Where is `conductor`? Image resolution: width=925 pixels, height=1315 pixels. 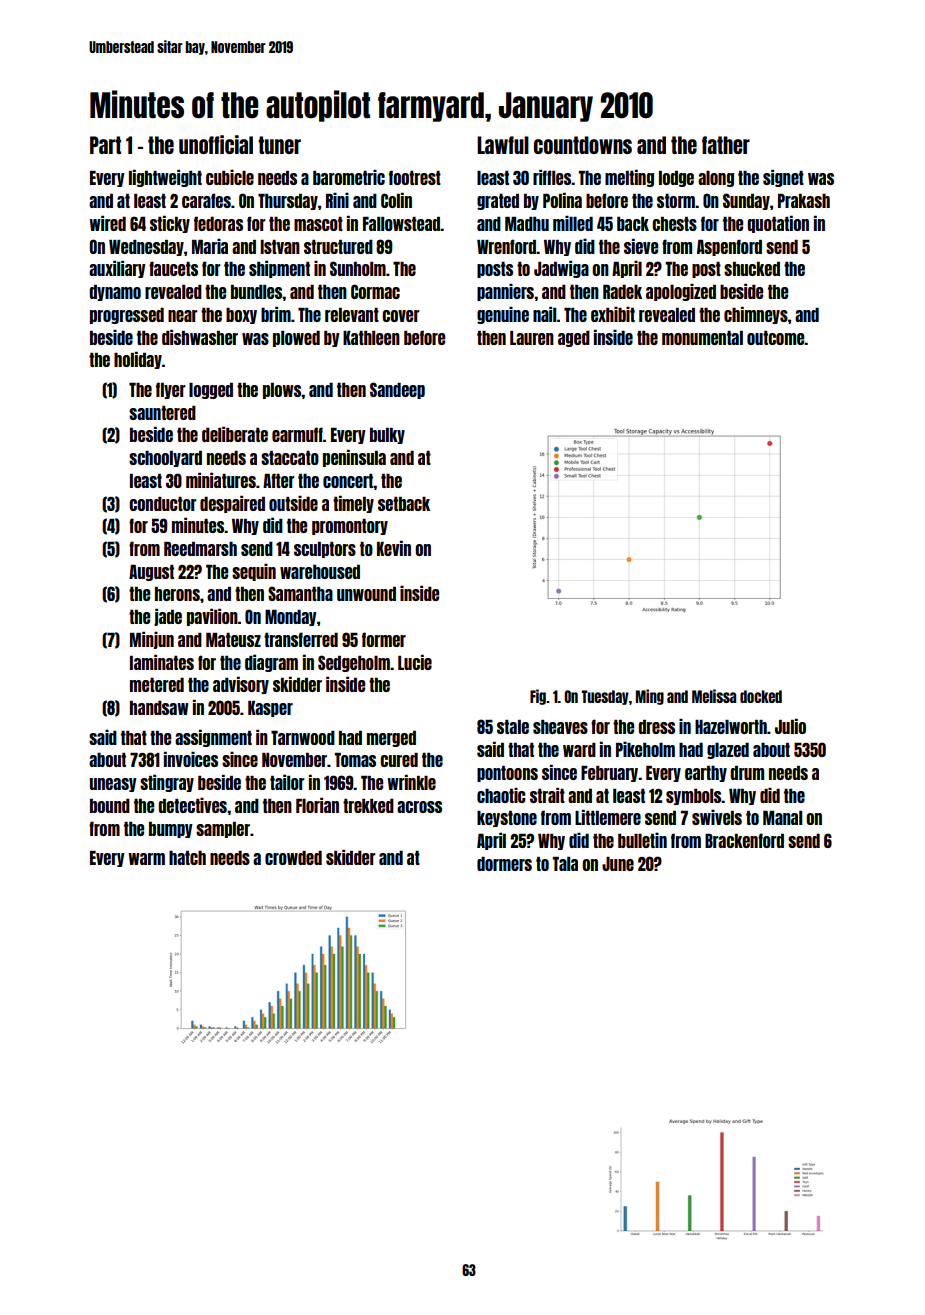
conductor is located at coordinates (163, 504).
